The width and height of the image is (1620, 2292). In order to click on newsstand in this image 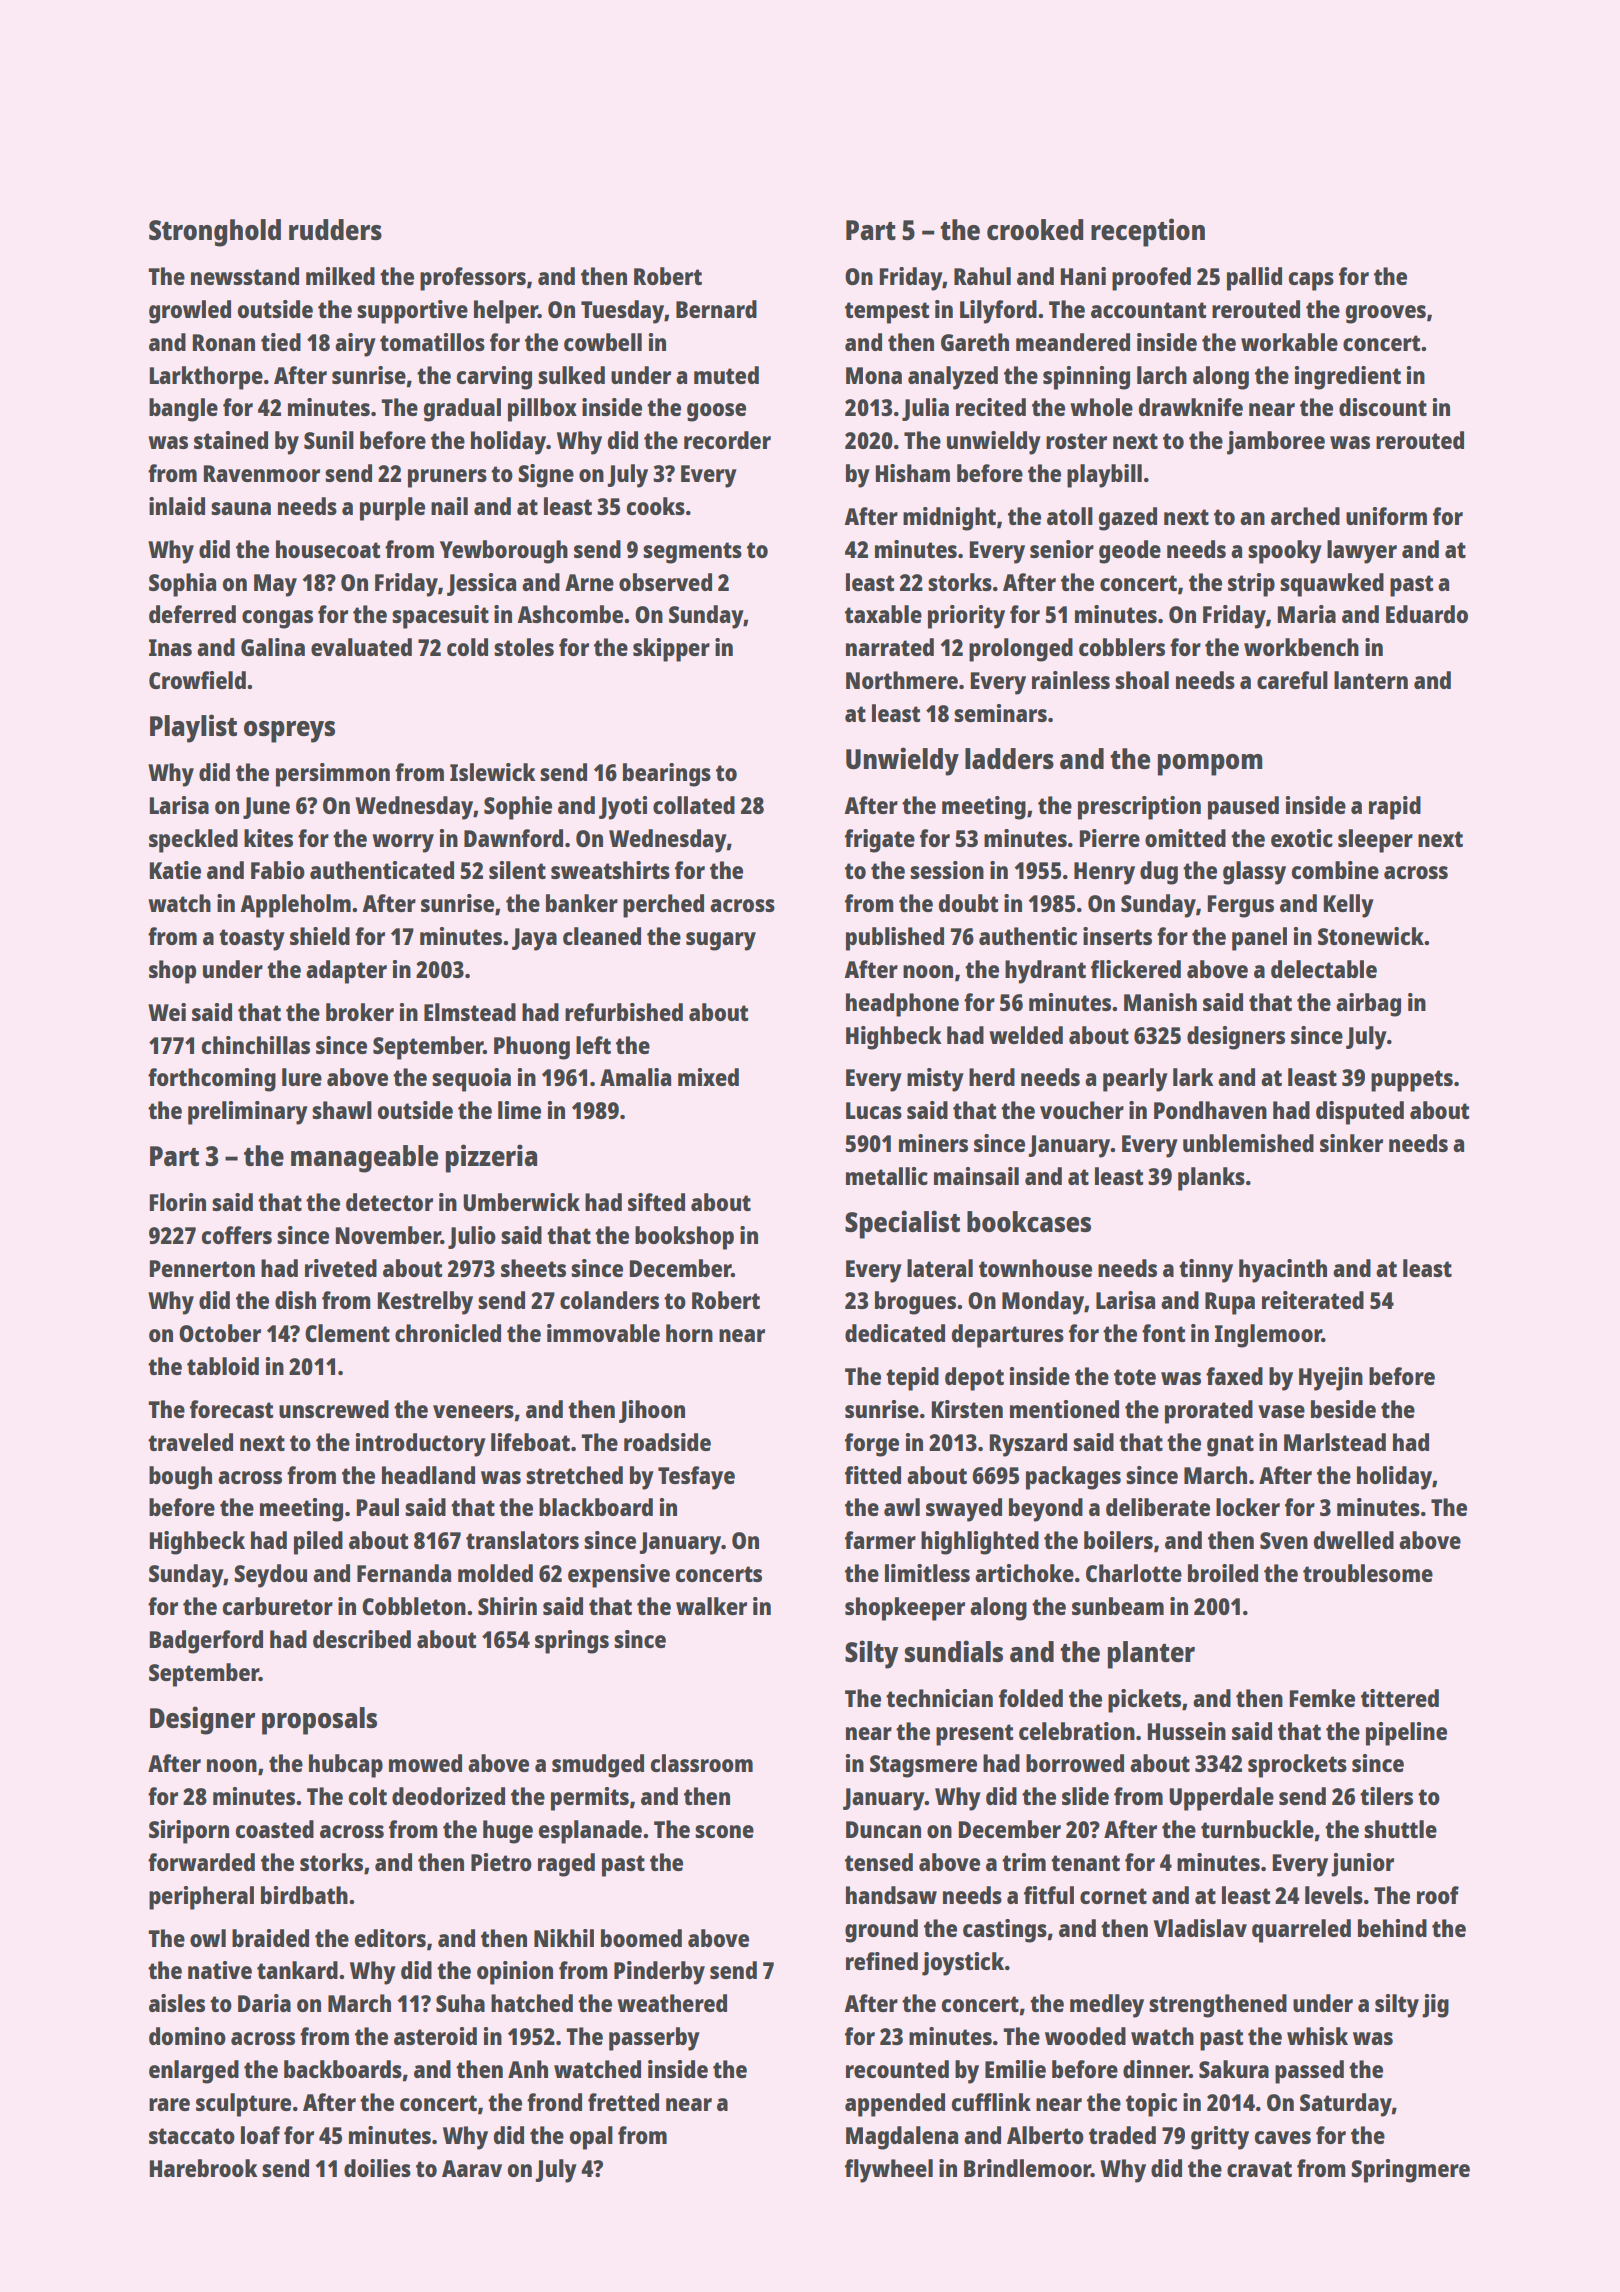, I will do `click(245, 276)`.
